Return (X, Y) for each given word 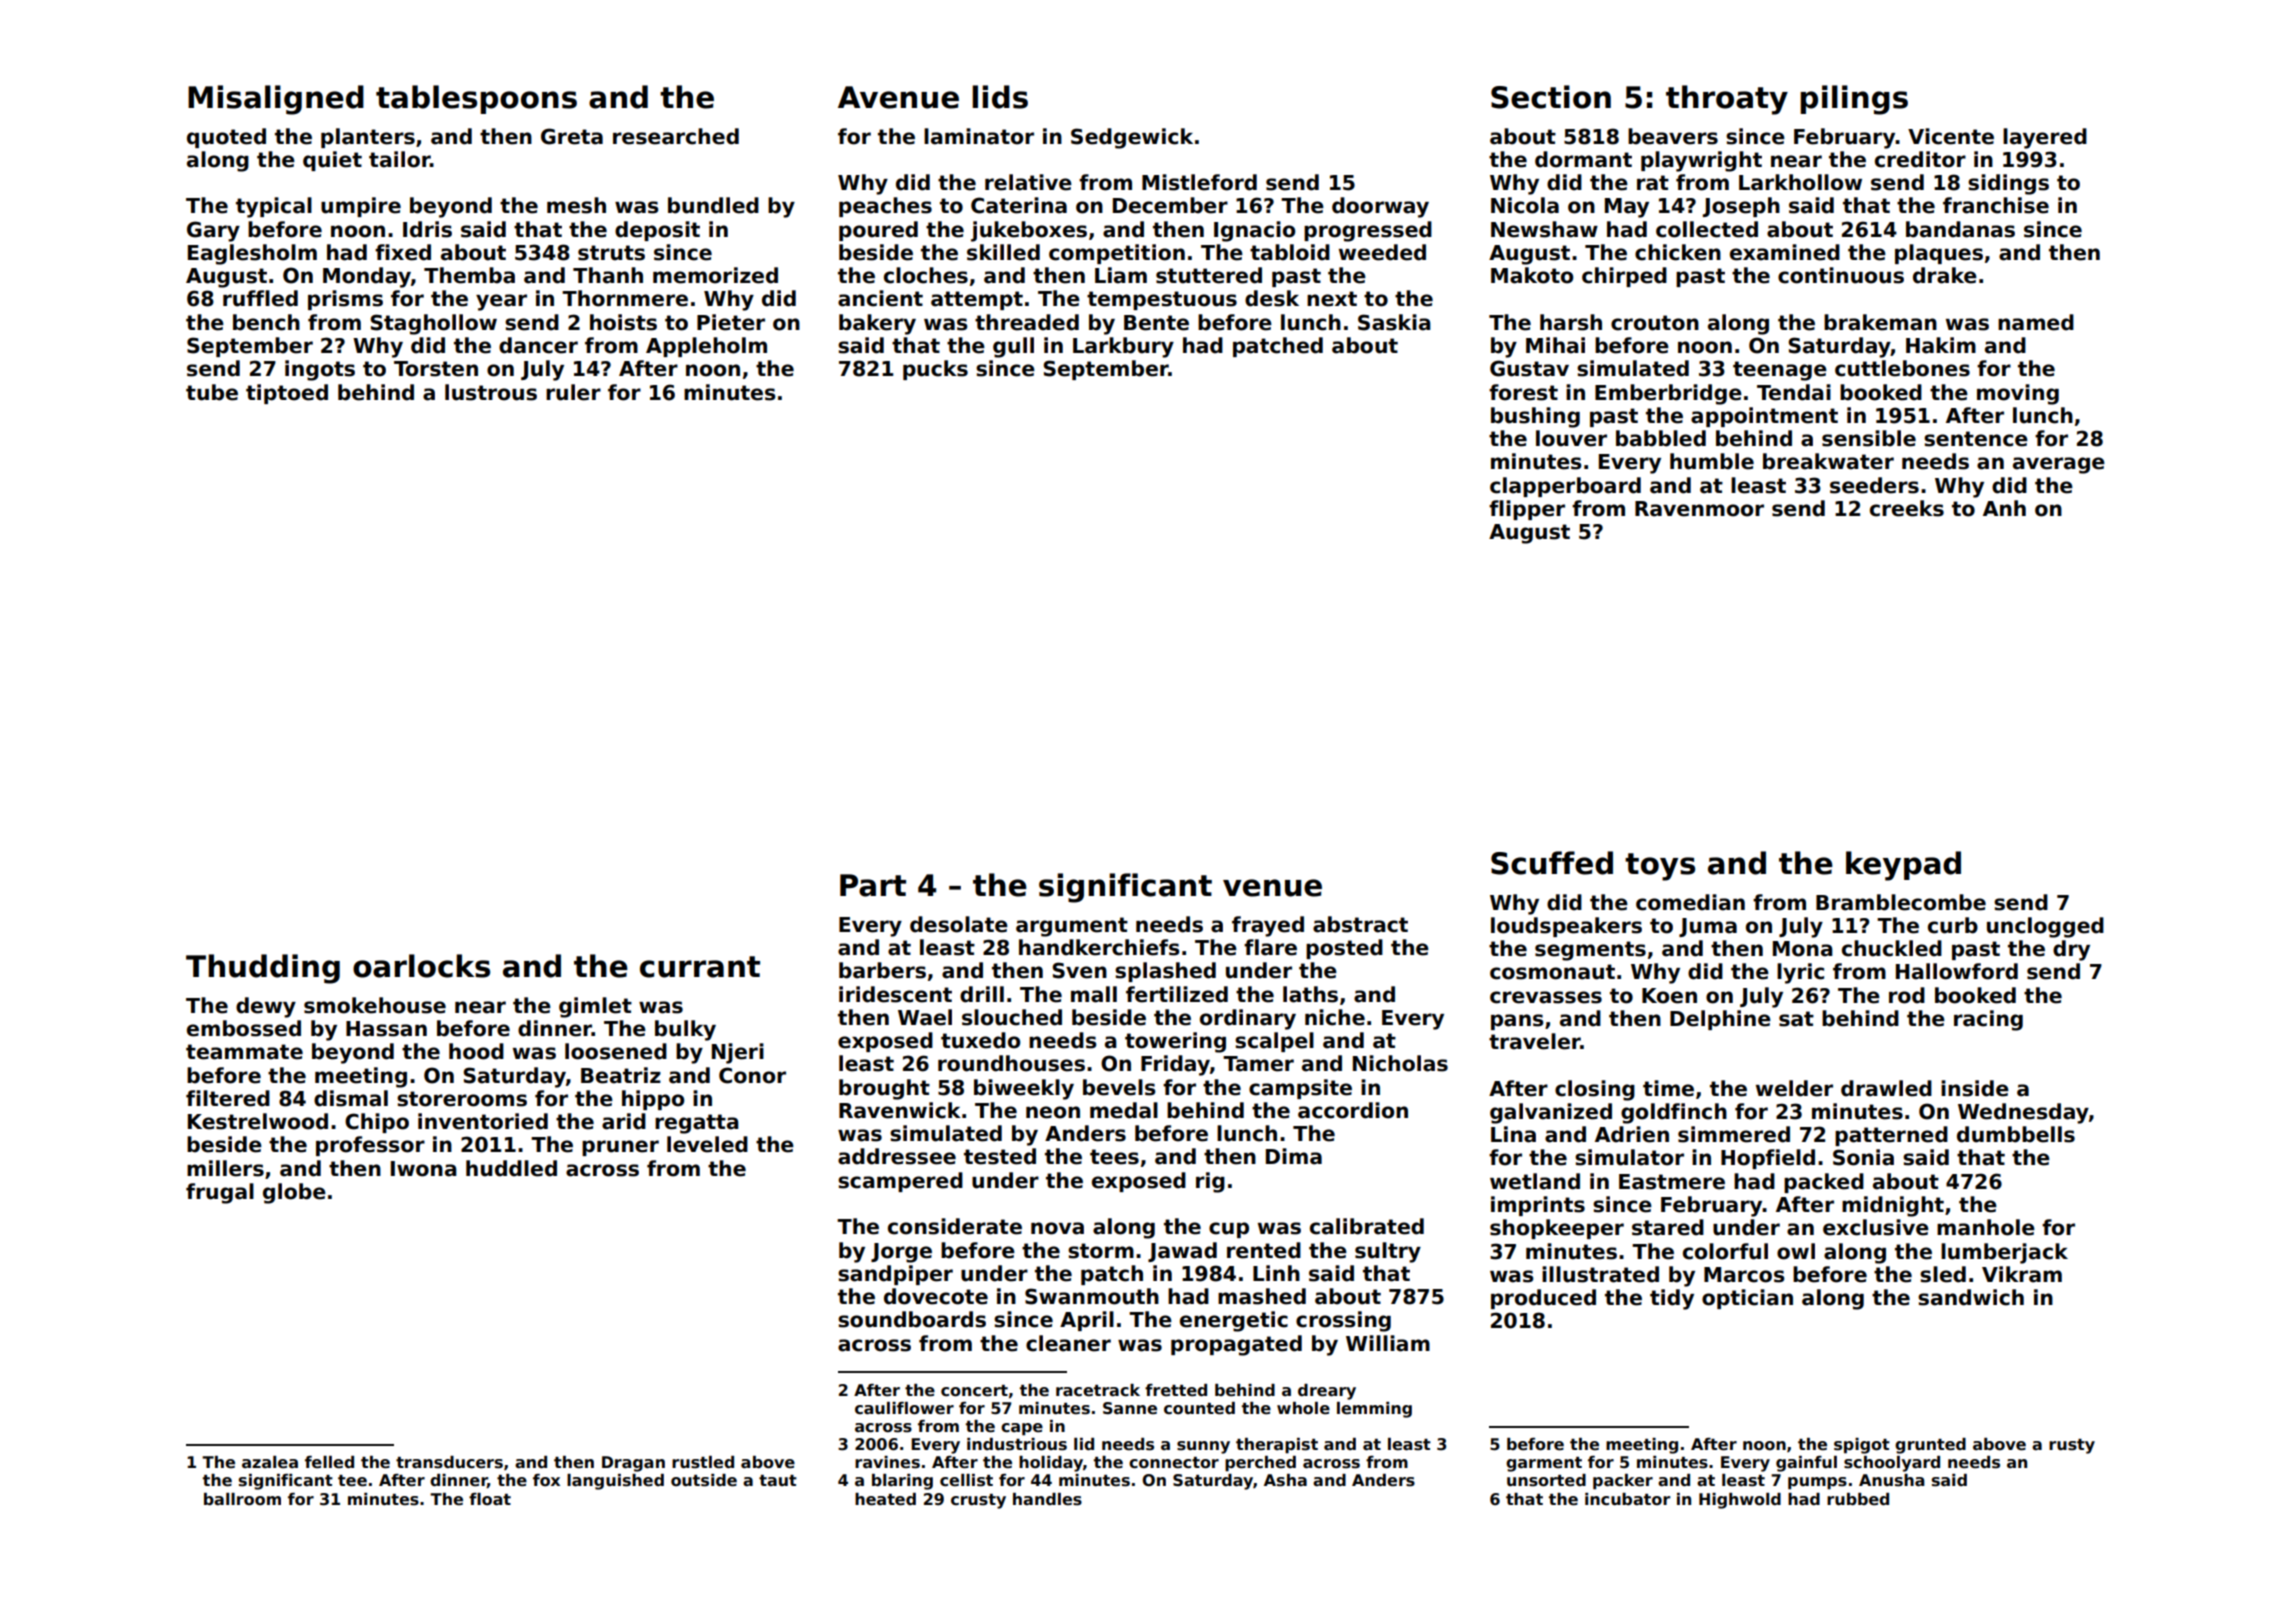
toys (1660, 867)
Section (1551, 97)
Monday (367, 277)
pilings (1854, 100)
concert (974, 1391)
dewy (266, 1007)
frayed (1268, 926)
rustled (703, 1462)
